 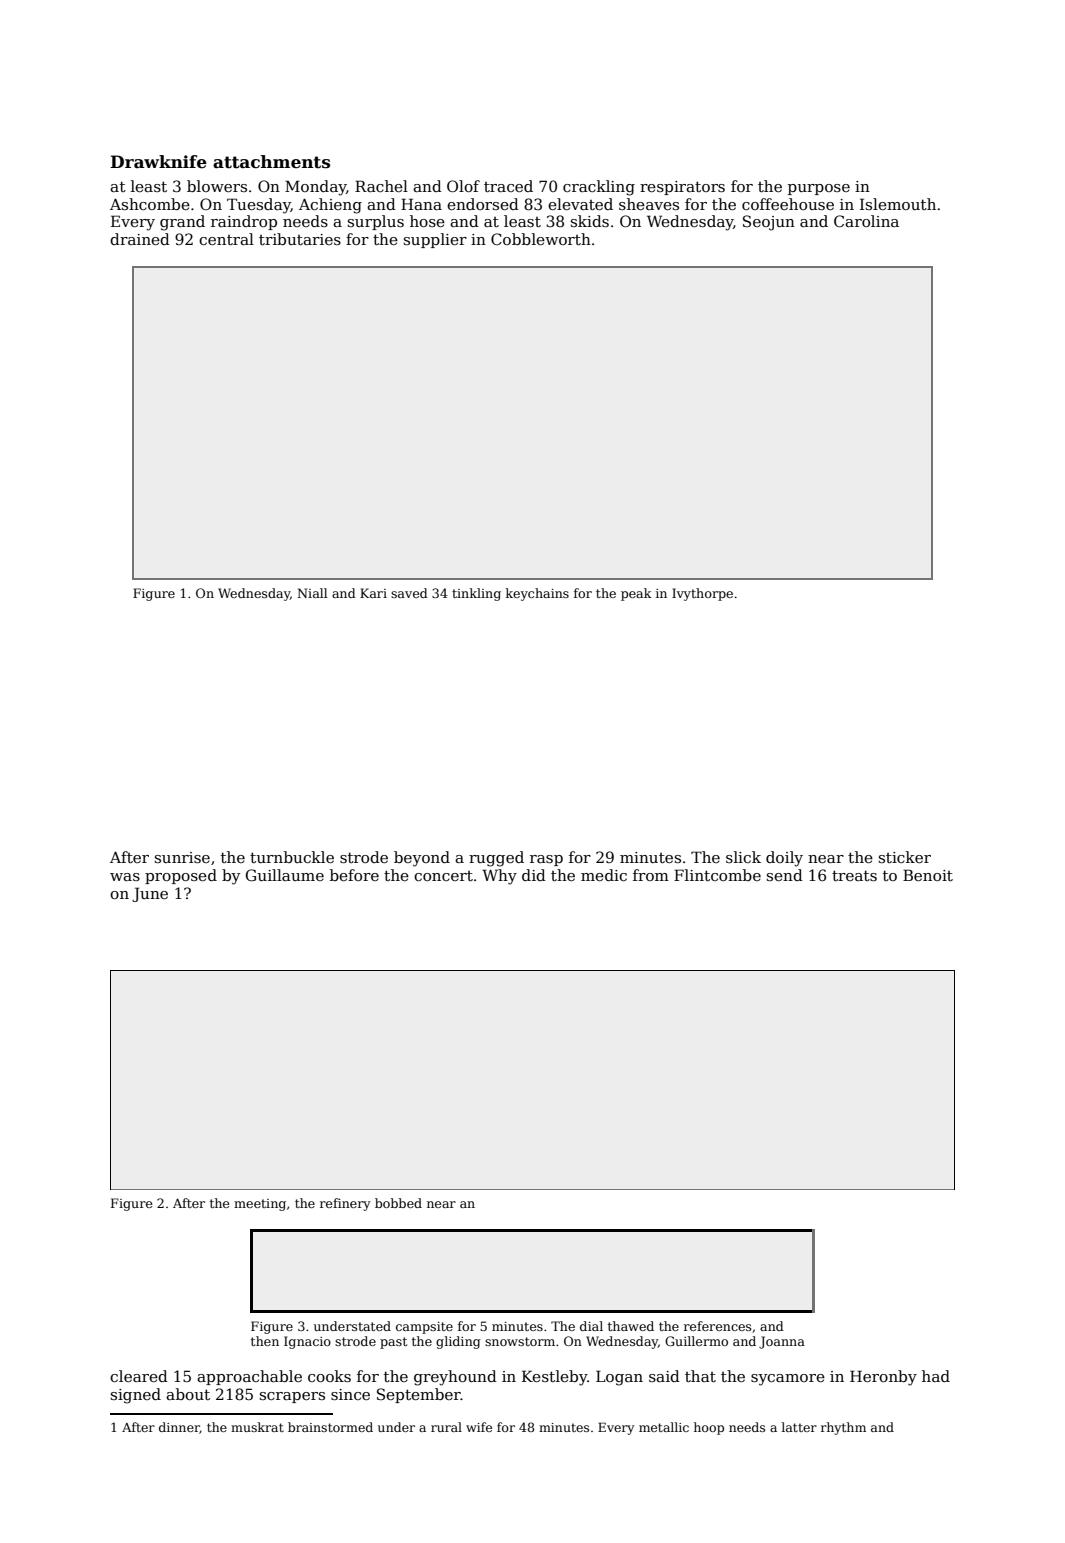 What do you see at coordinates (422, 859) in the screenshot?
I see `beyond` at bounding box center [422, 859].
